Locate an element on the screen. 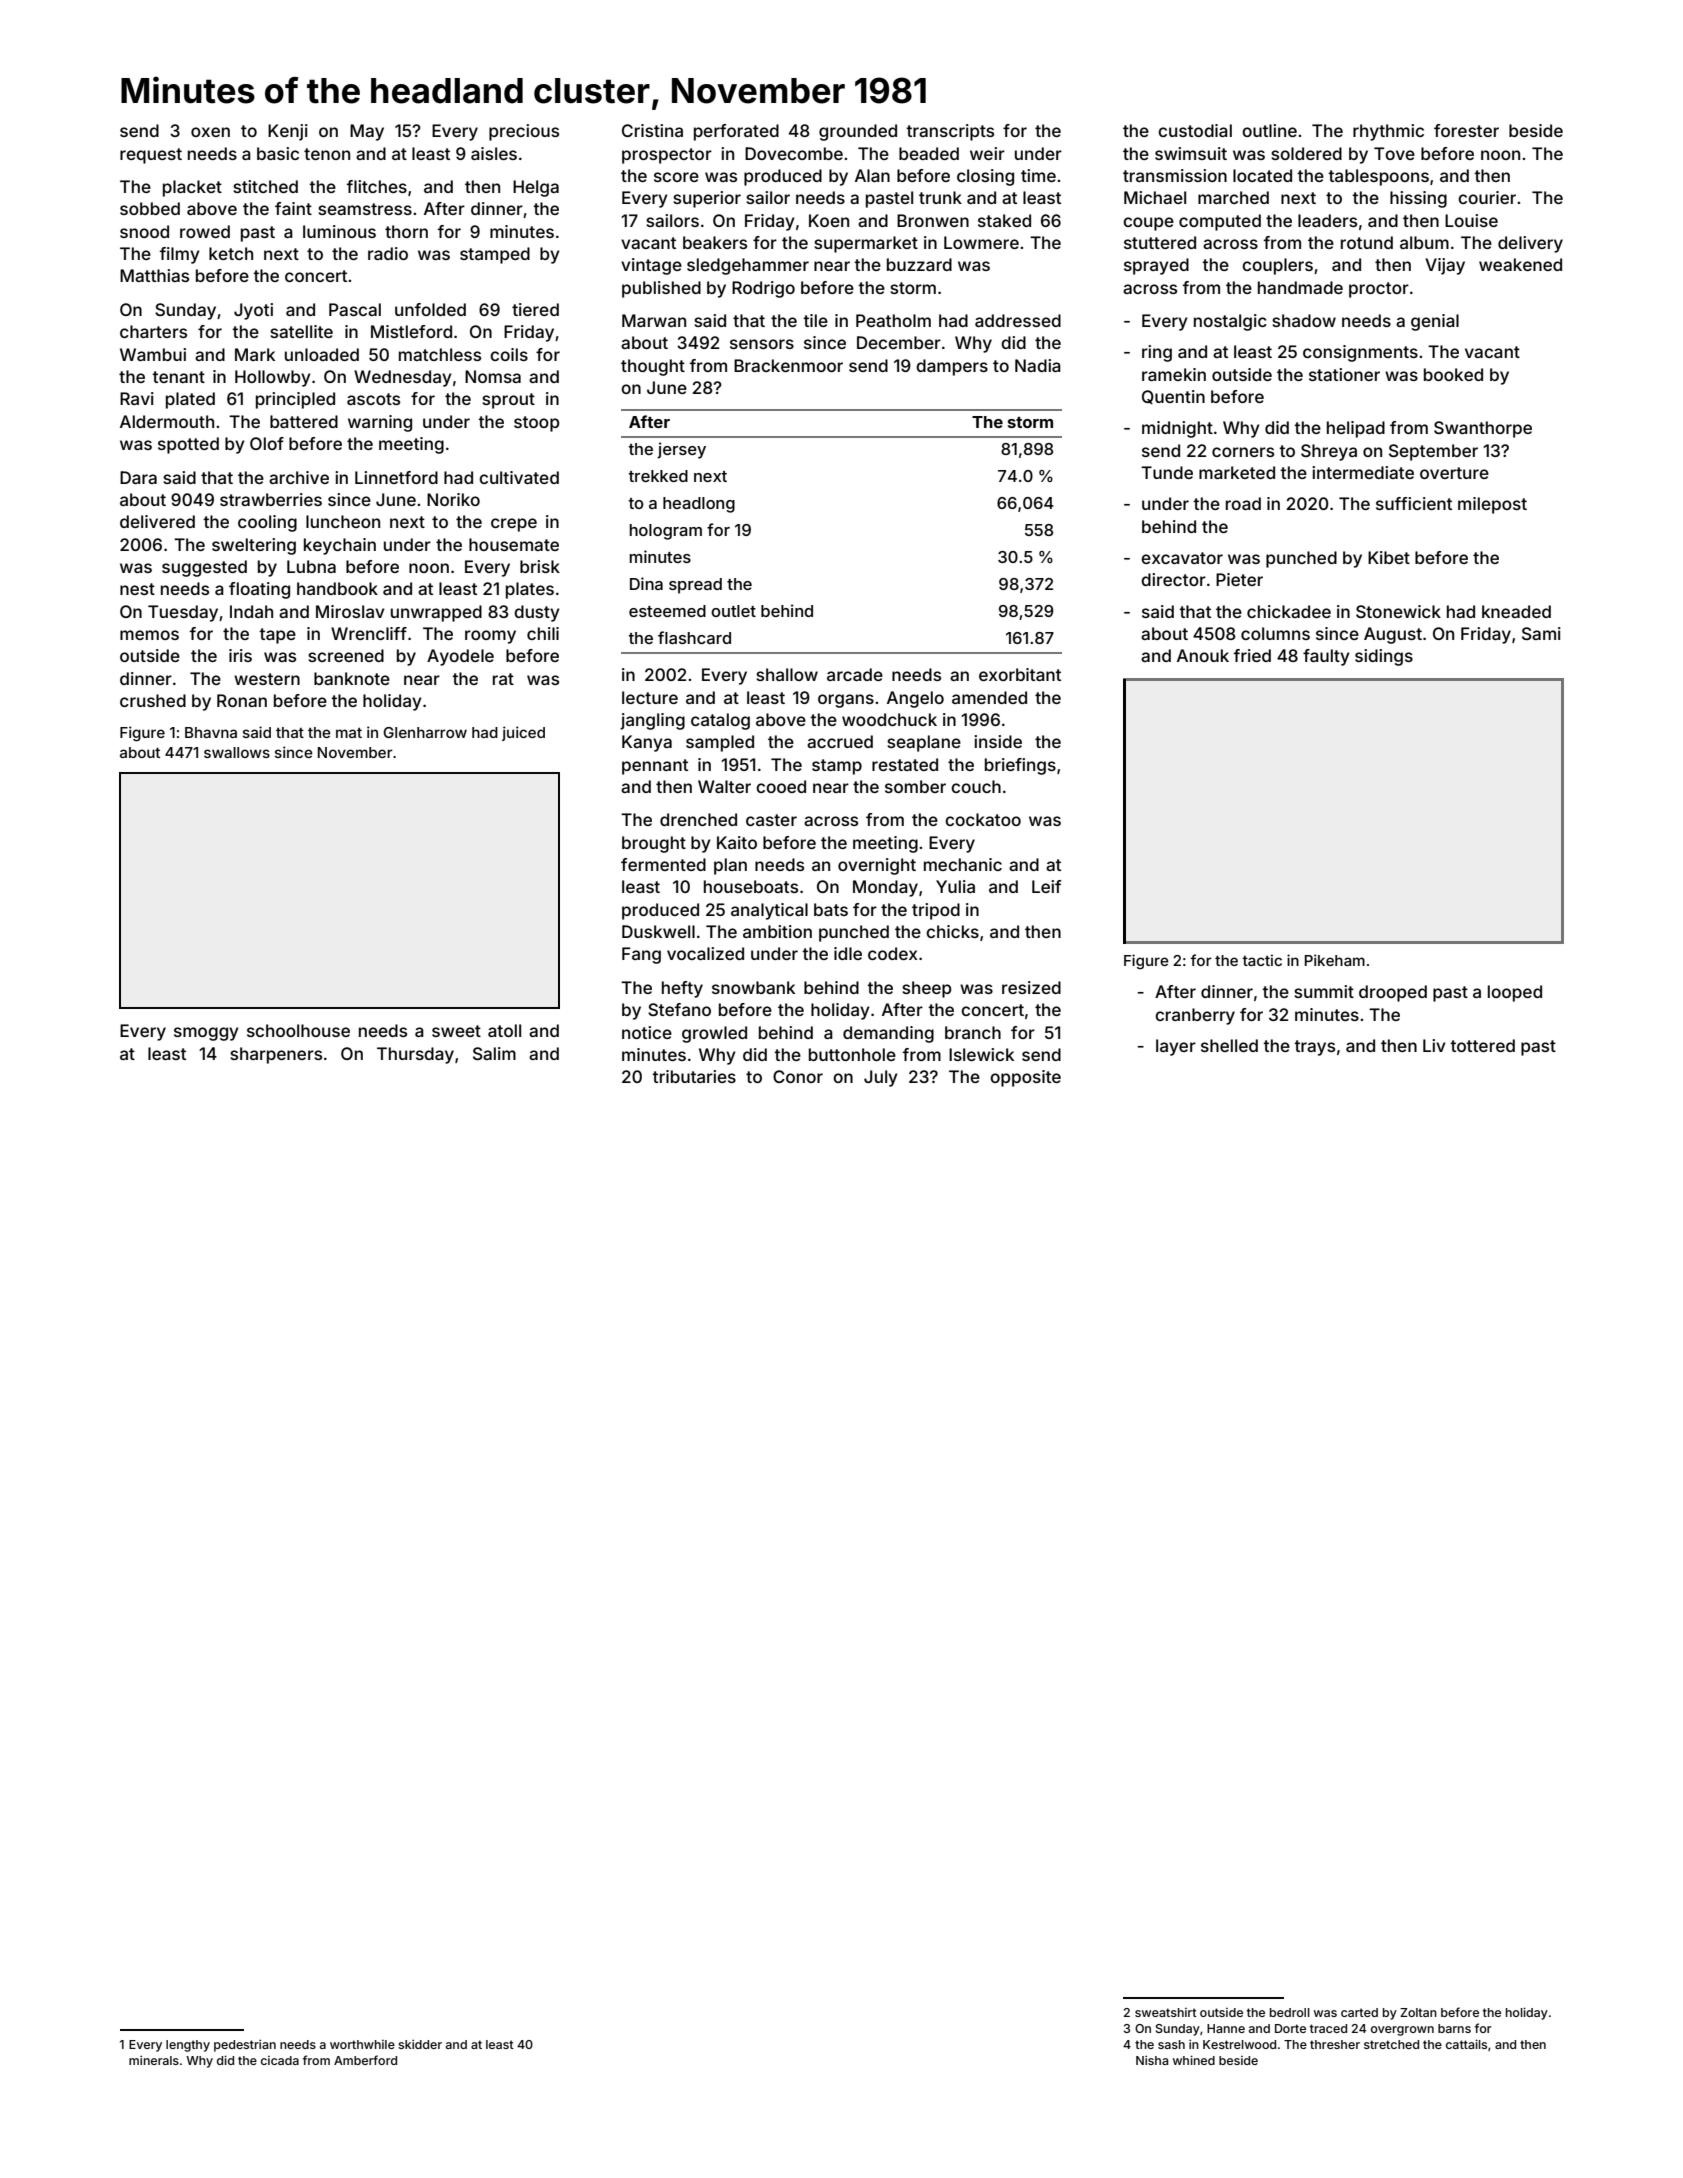 The width and height of the screenshot is (1683, 2178). lengthy is located at coordinates (188, 2046).
